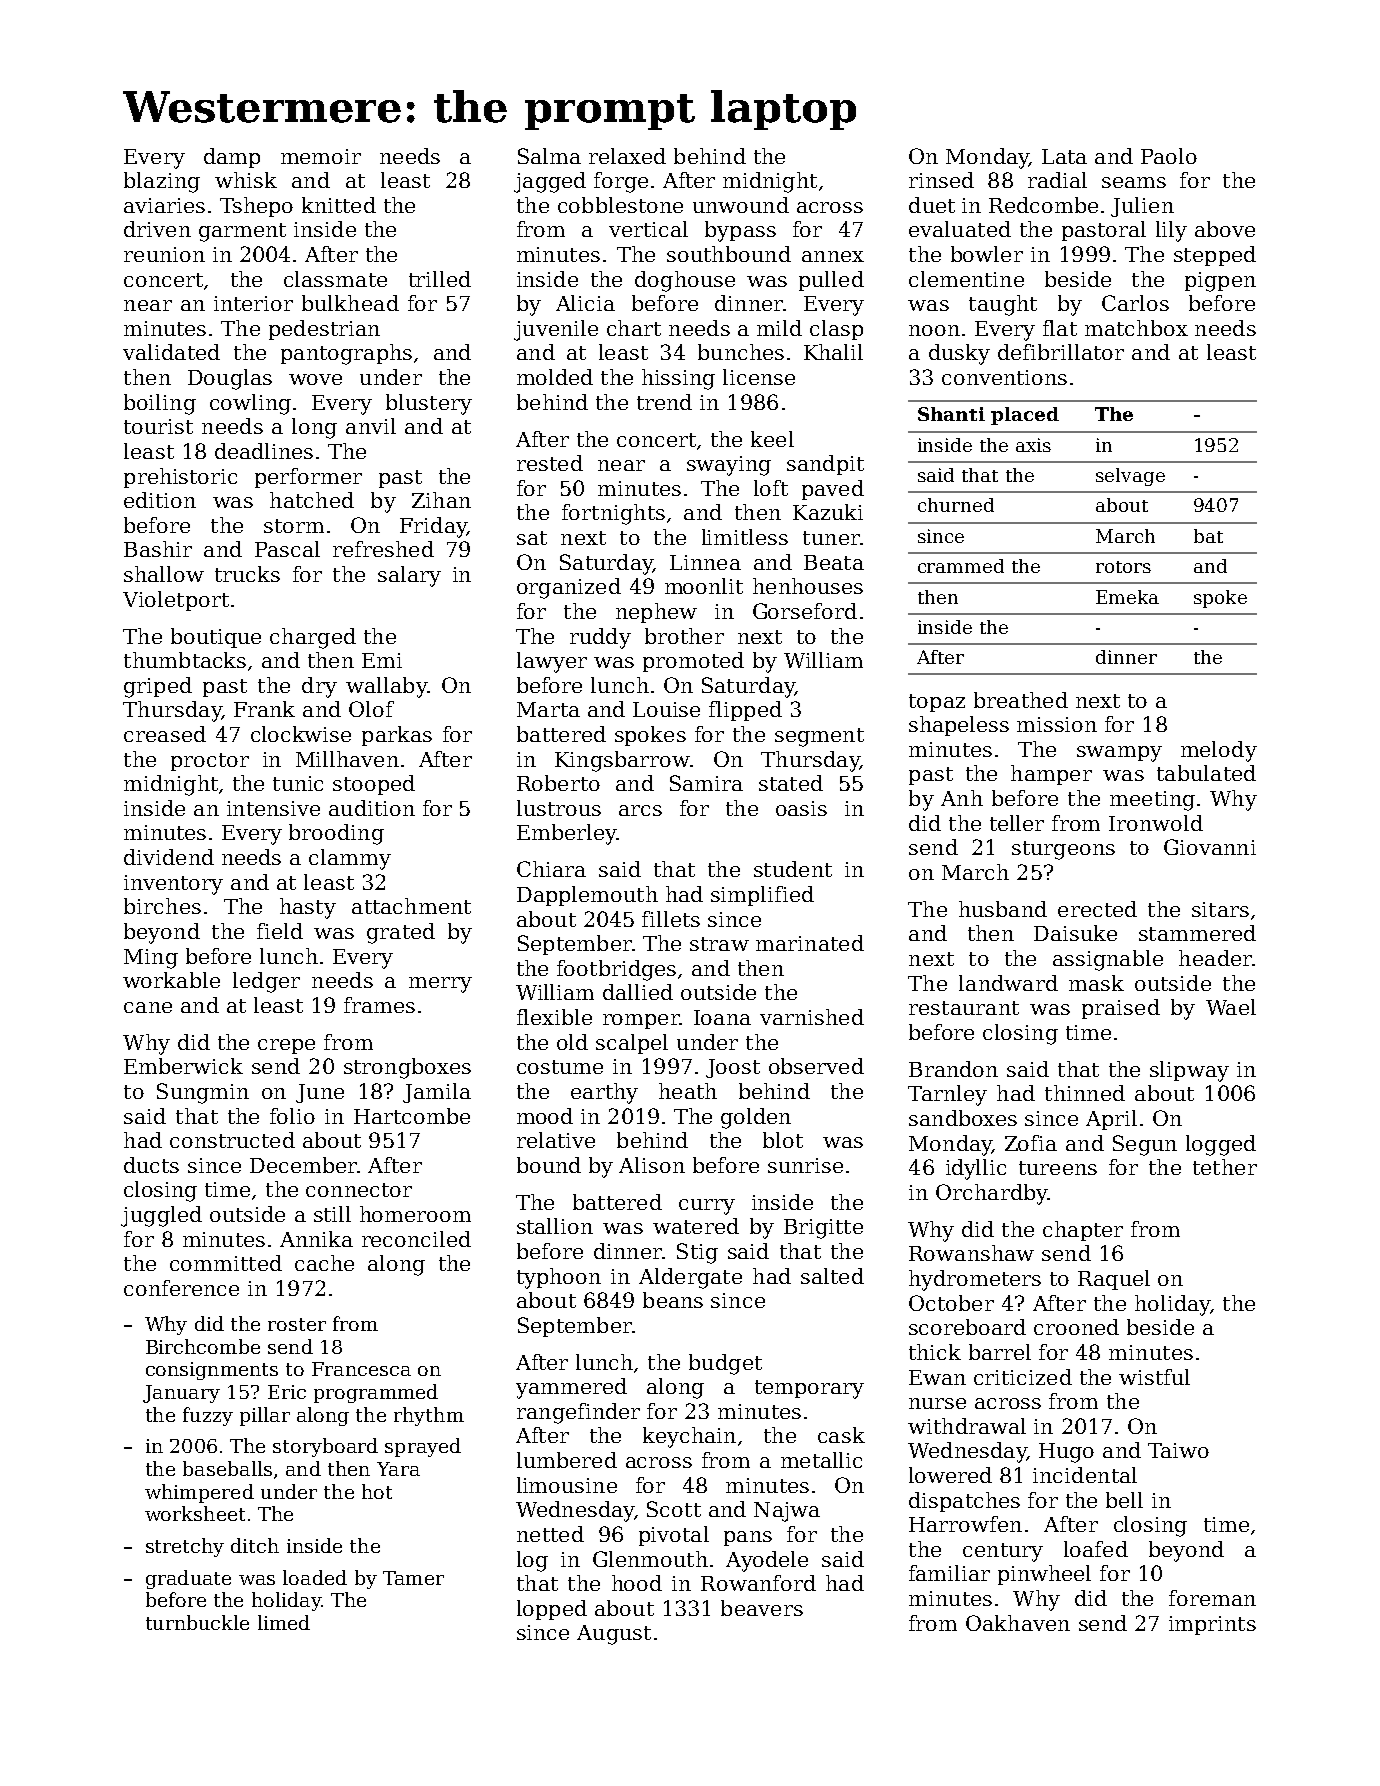 The image size is (1380, 1786). What do you see at coordinates (197, 1622) in the screenshot?
I see `turnbuckle` at bounding box center [197, 1622].
